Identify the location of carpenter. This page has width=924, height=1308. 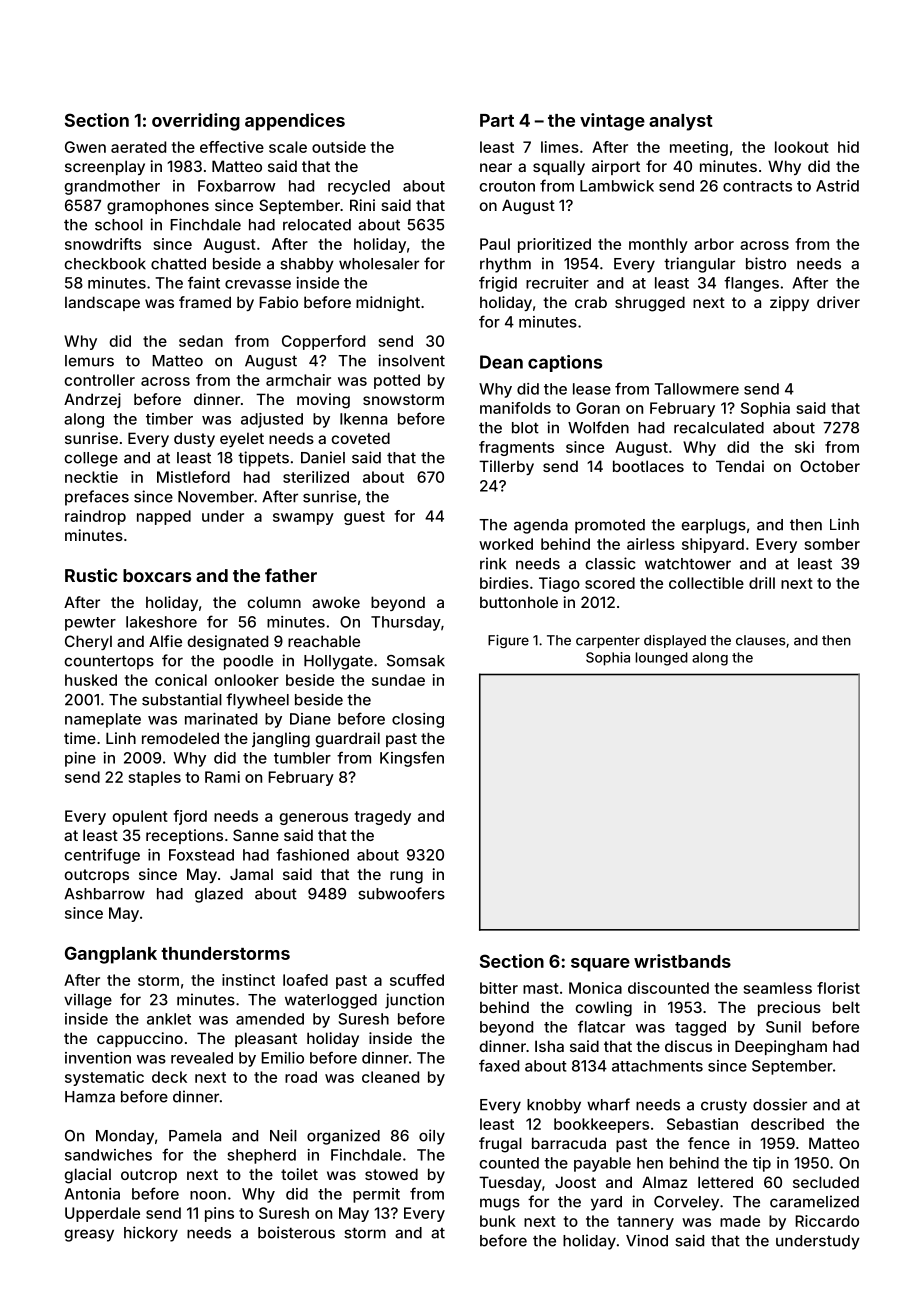
(608, 642).
